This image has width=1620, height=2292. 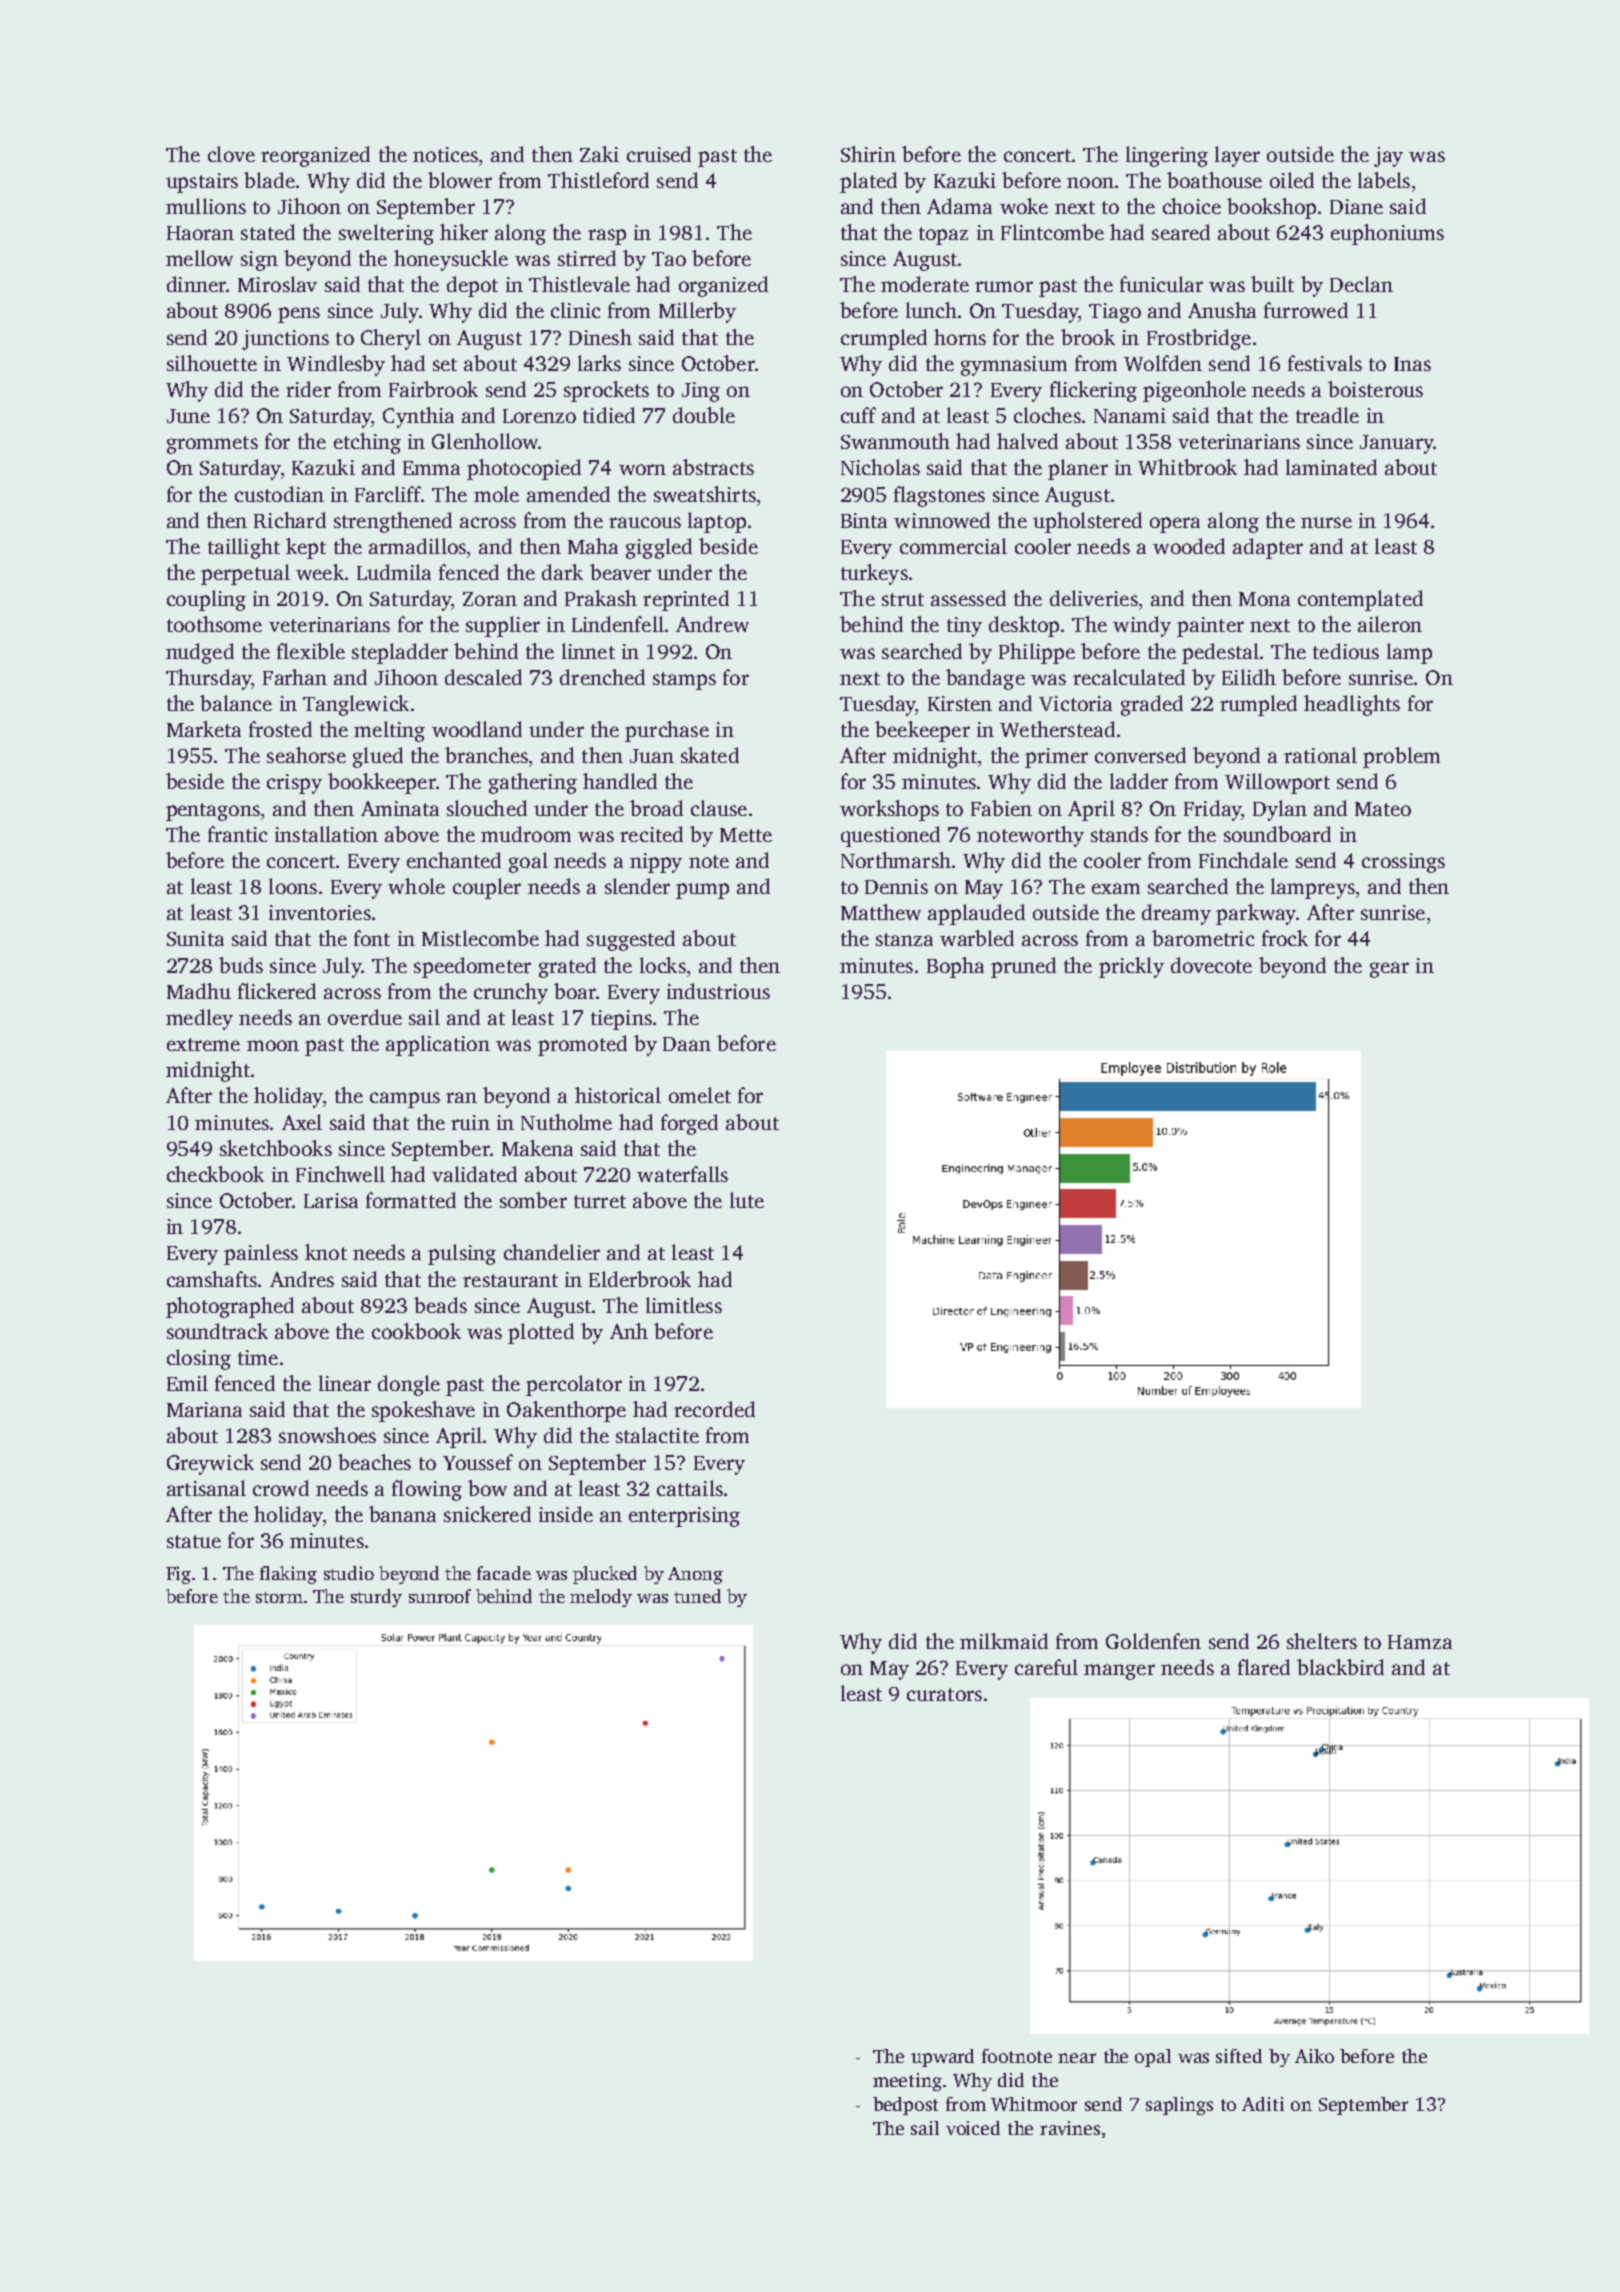 I want to click on layer, so click(x=1237, y=156).
